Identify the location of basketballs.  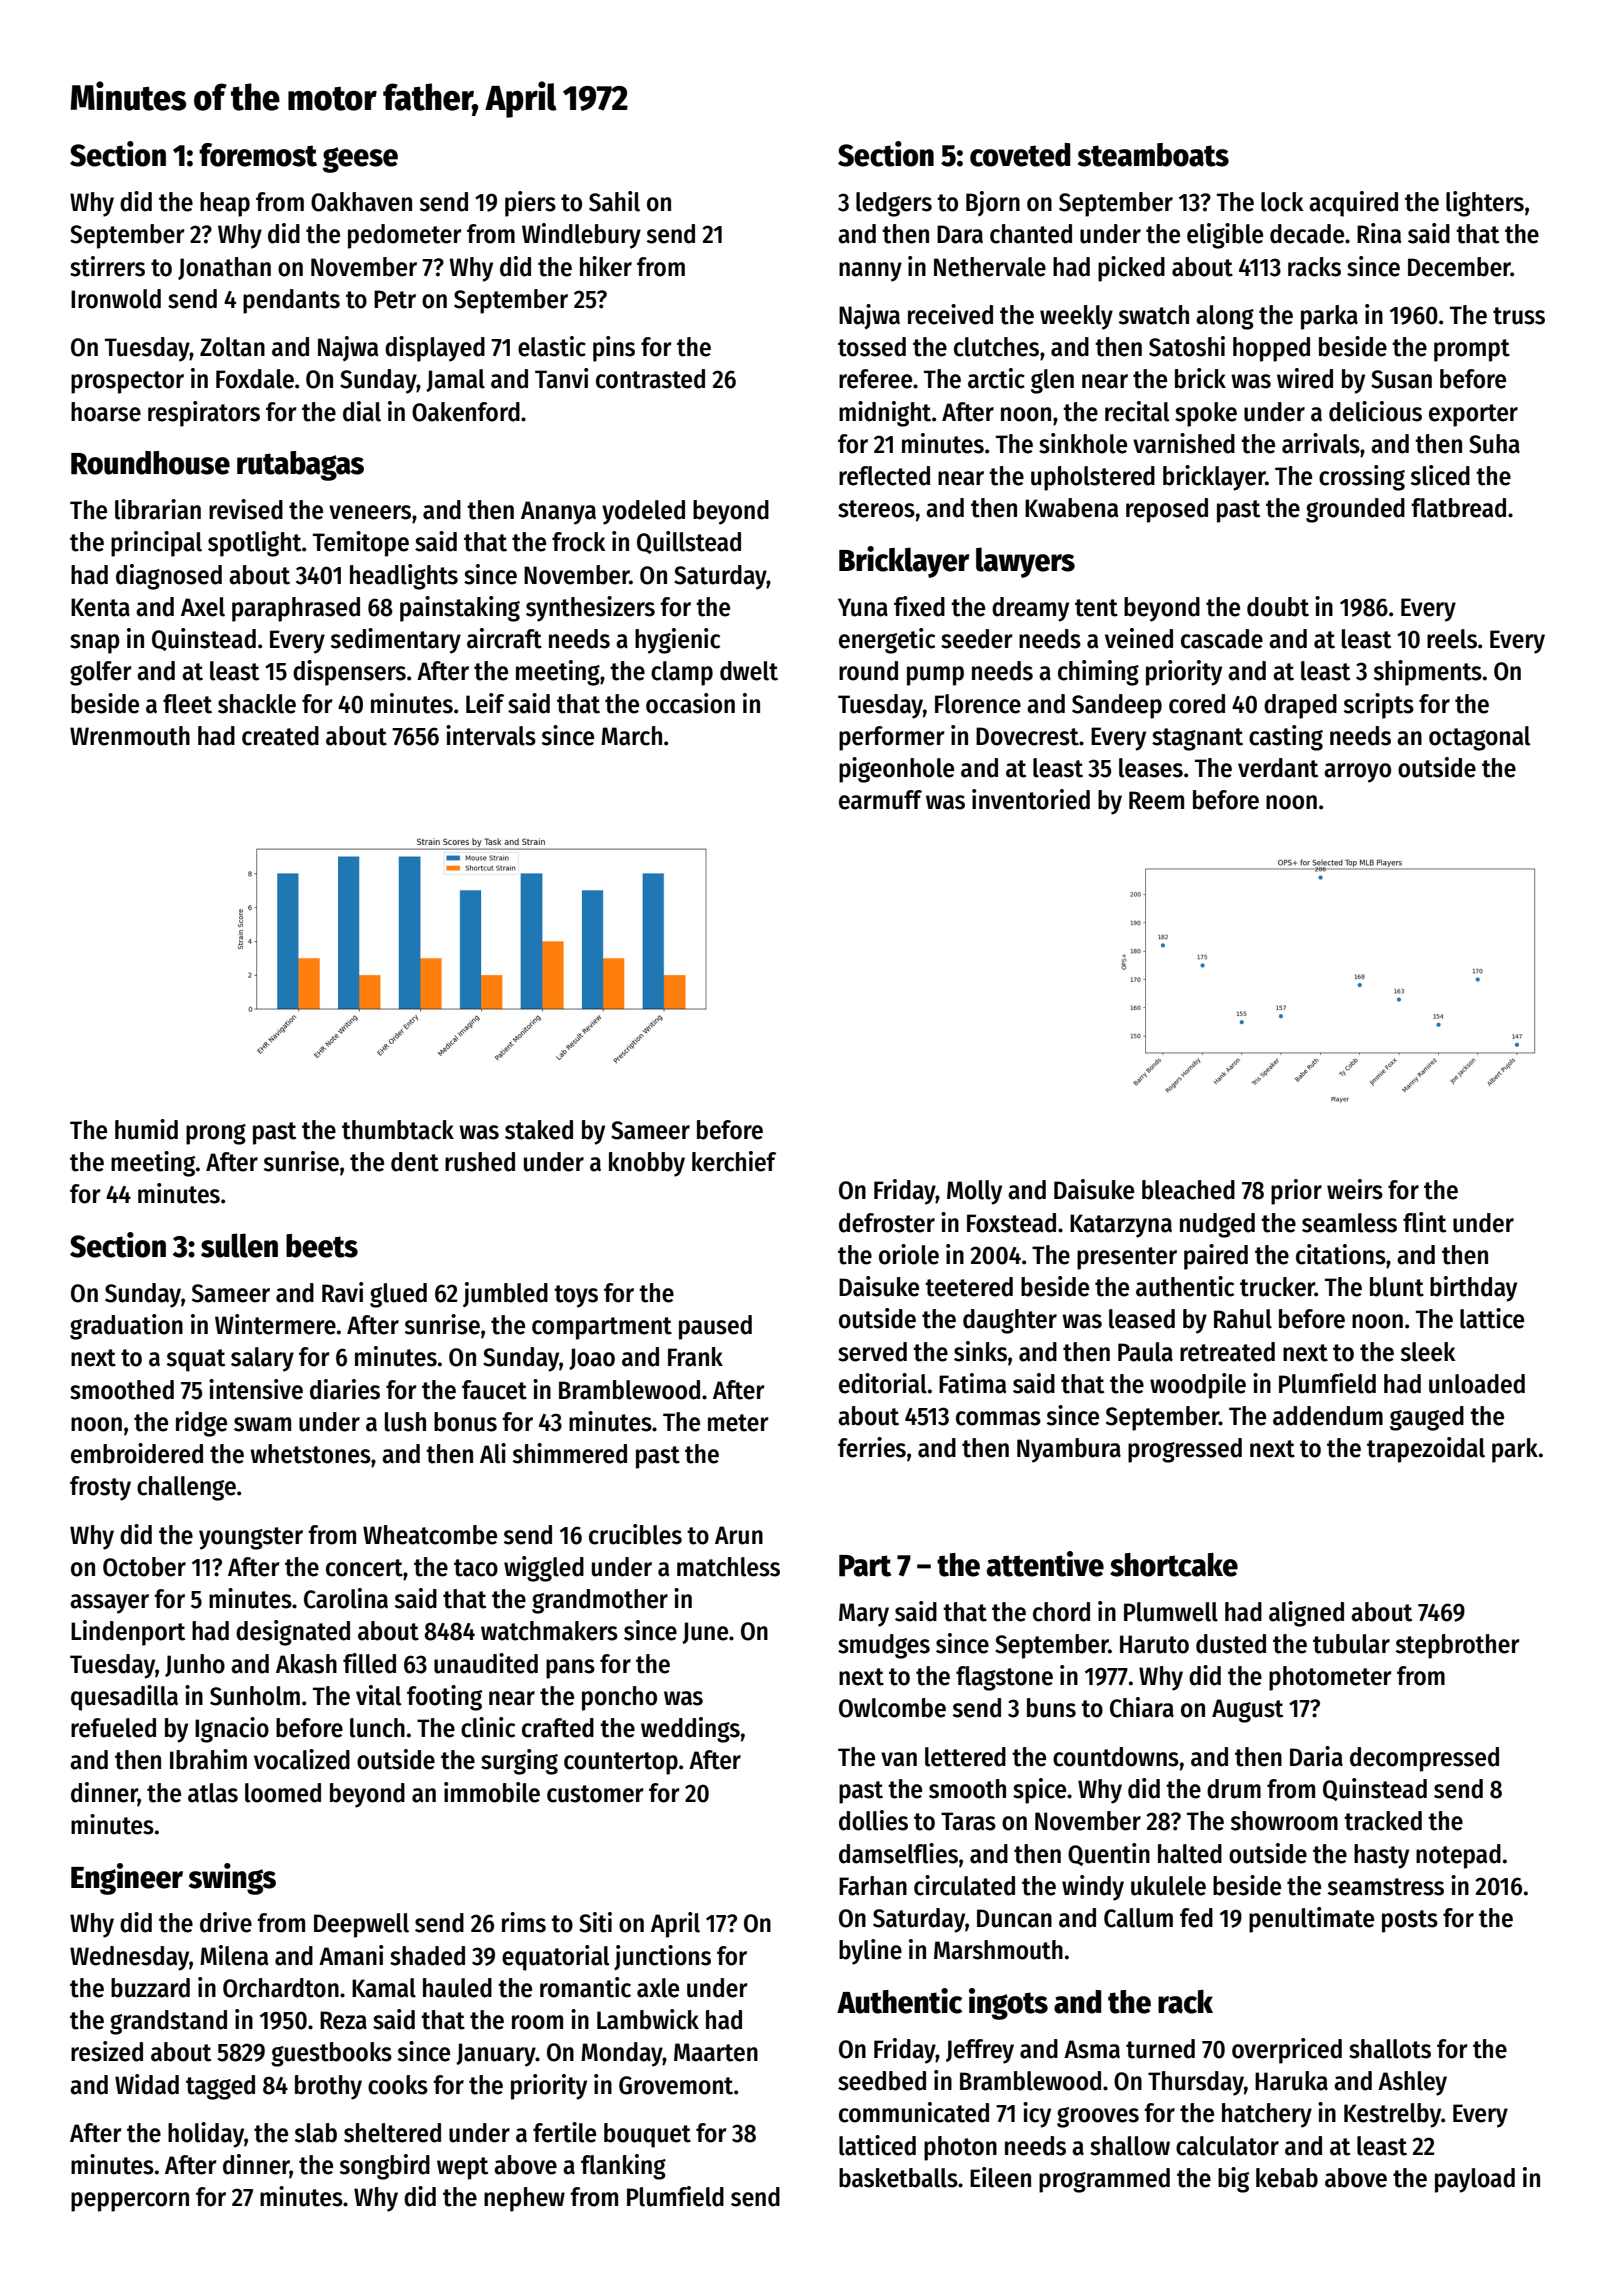
(898, 2178).
